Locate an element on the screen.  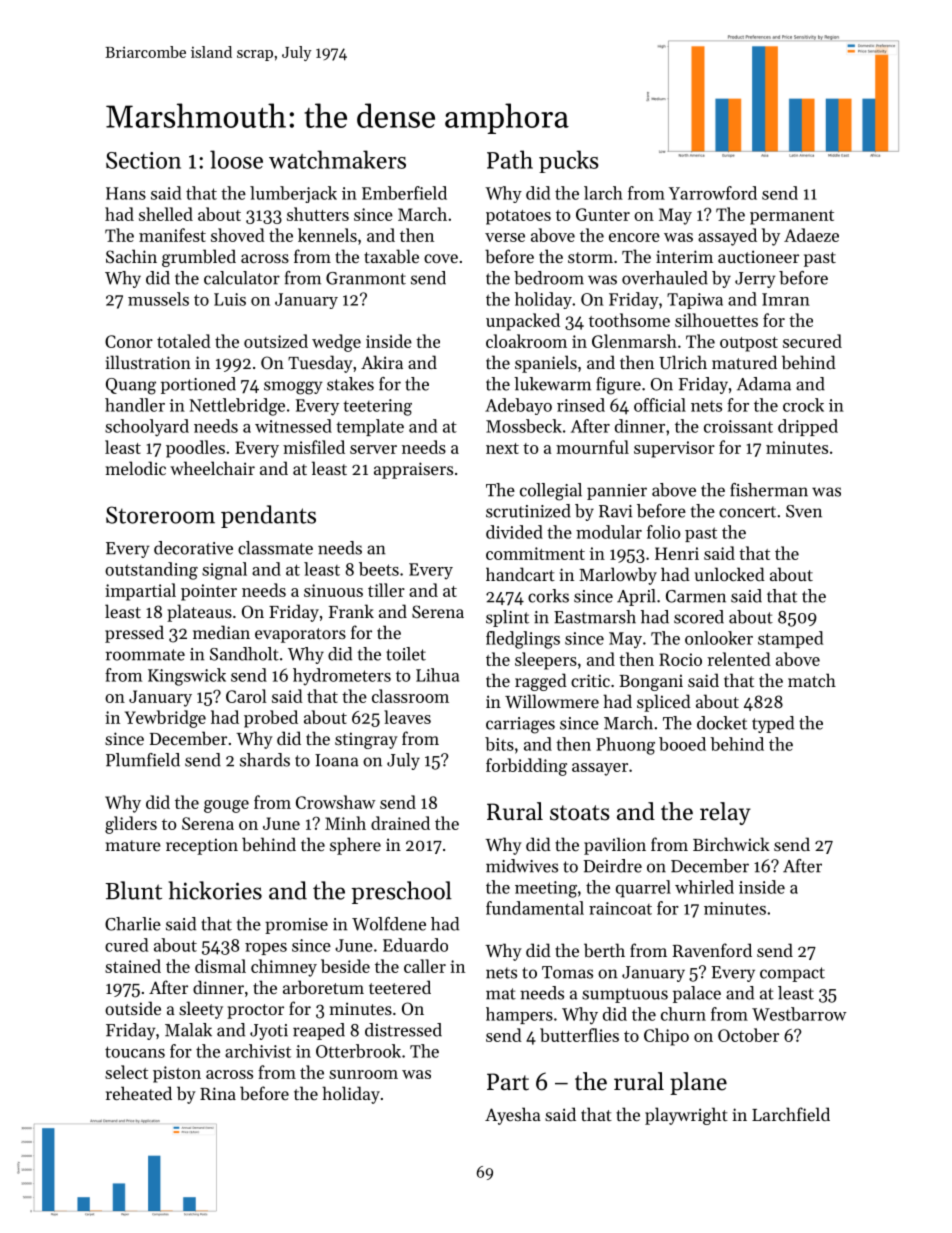
Jyoti is located at coordinates (269, 1032).
